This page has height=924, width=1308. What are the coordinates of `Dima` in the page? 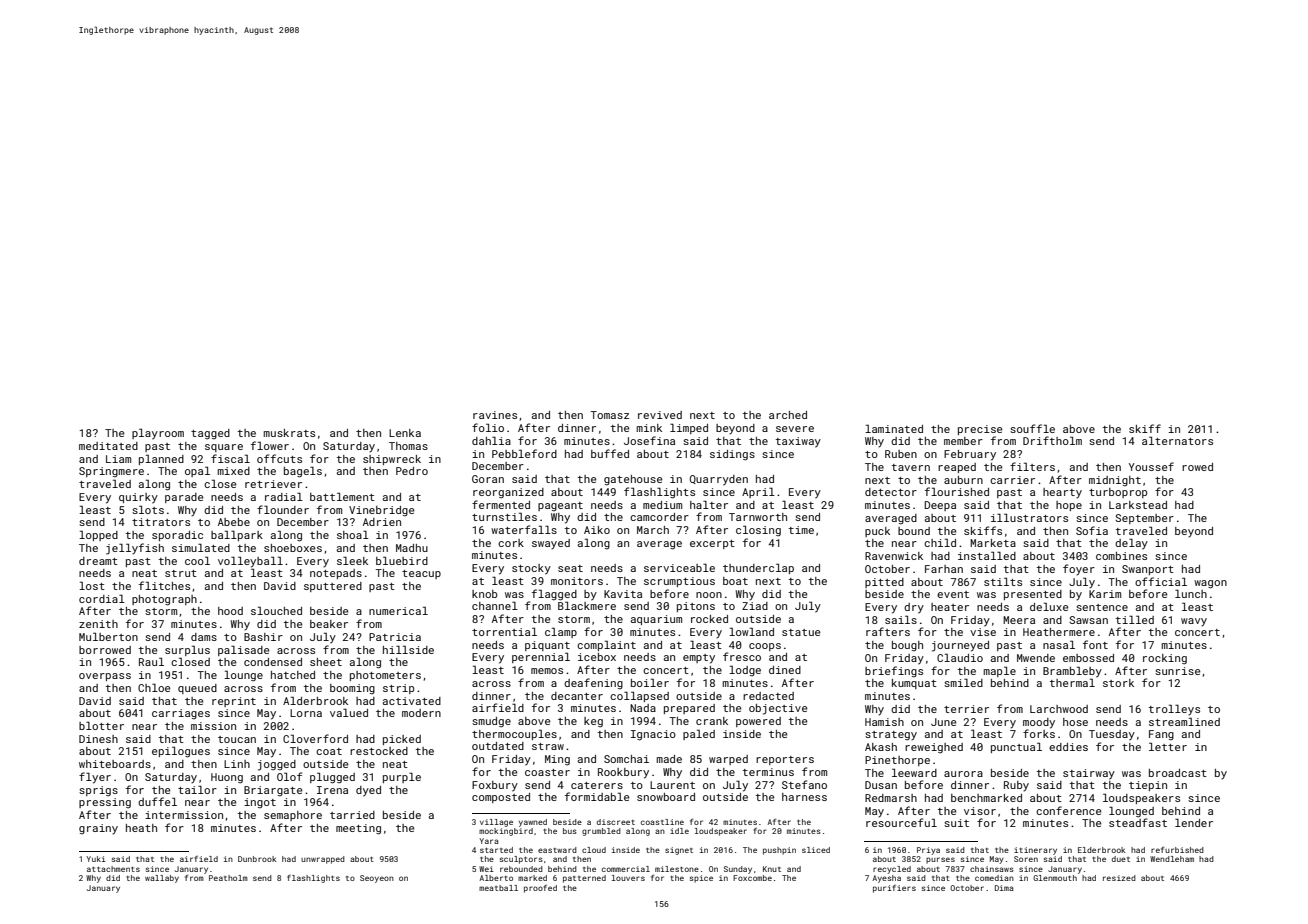 It's located at (1004, 888).
